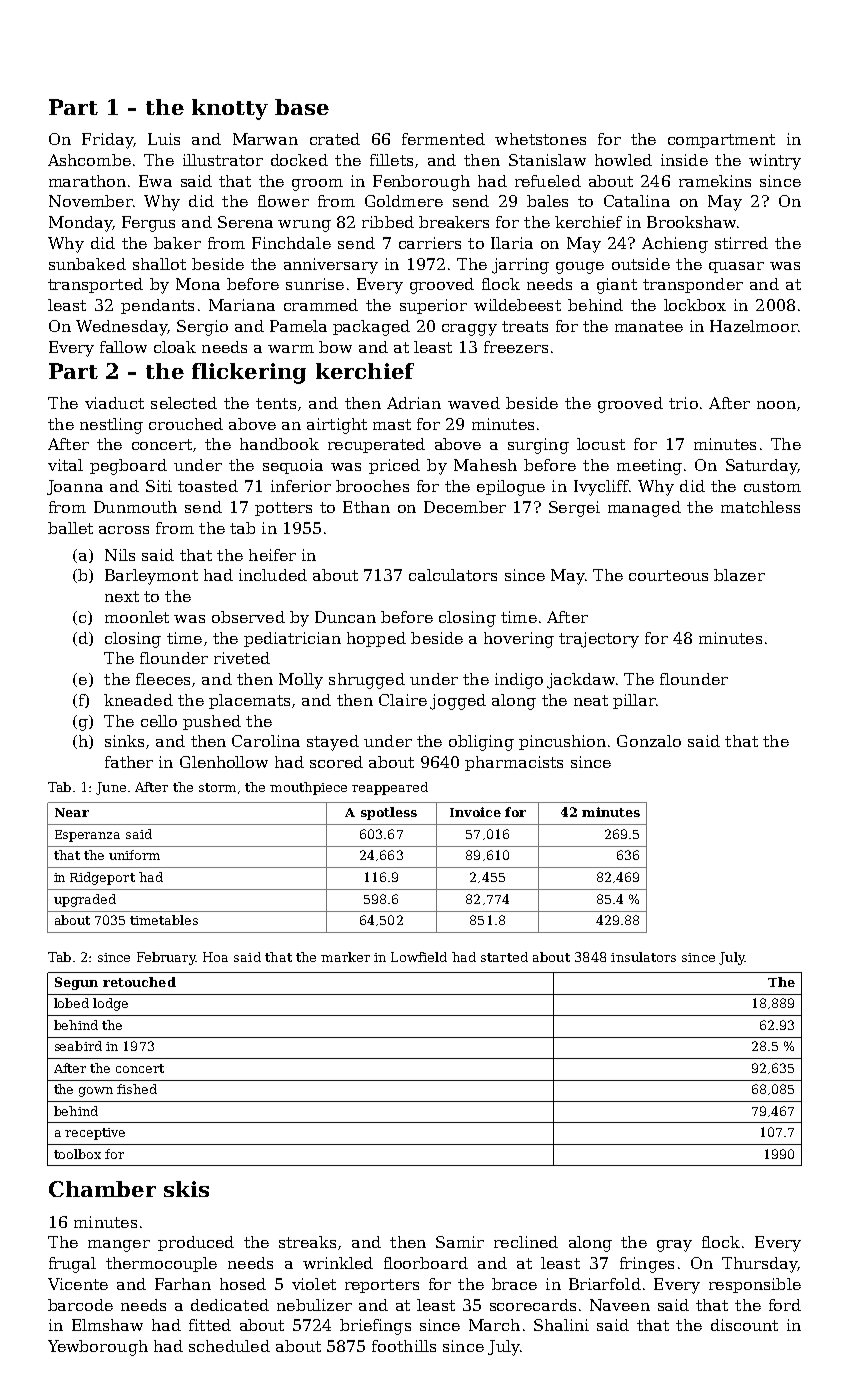  Describe the element at coordinates (137, 1089) in the image. I see `fished` at that location.
